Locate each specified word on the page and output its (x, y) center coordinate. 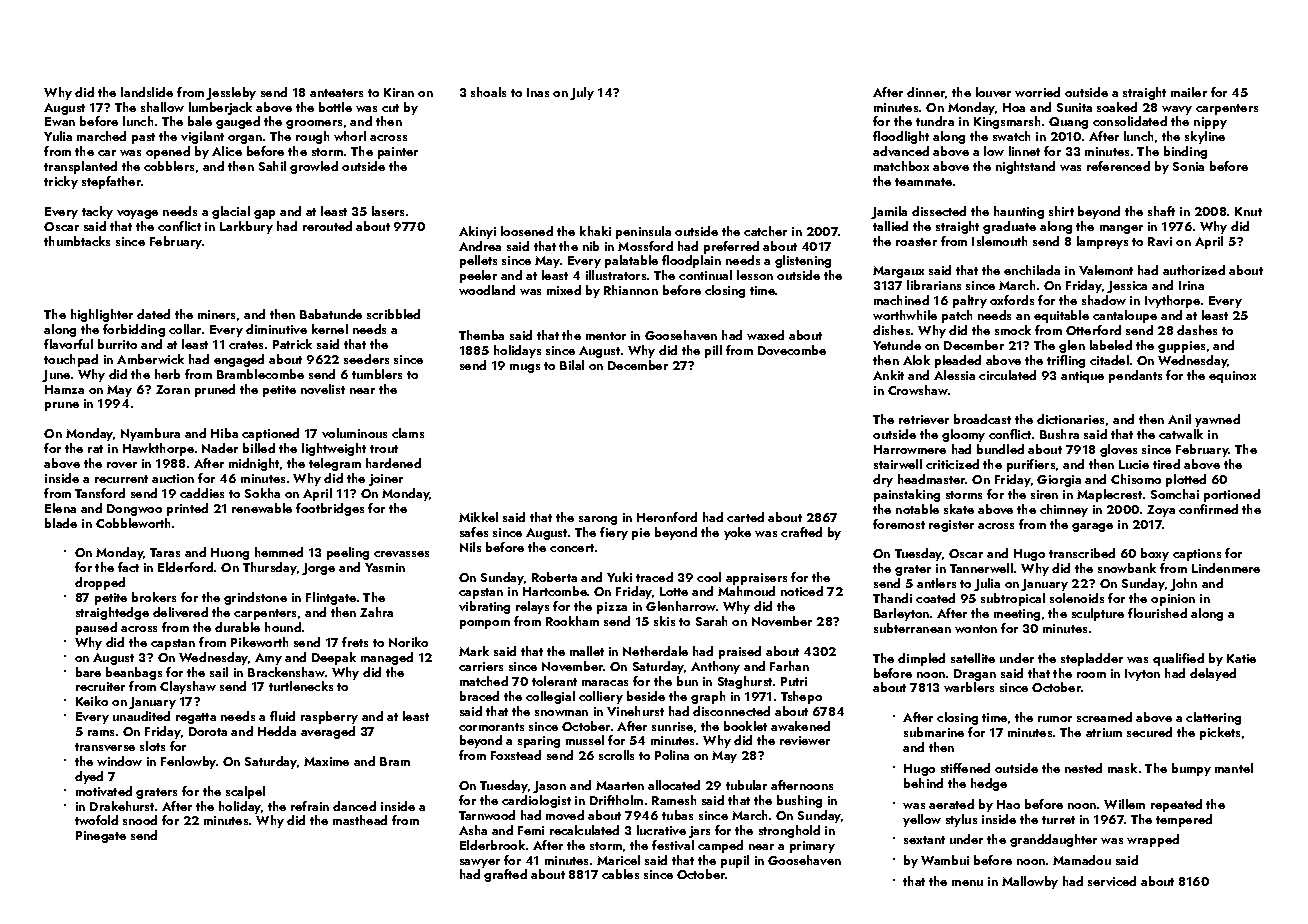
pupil (735, 861)
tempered (1184, 820)
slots (152, 746)
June (56, 376)
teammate (923, 182)
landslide (147, 92)
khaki (595, 231)
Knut (1248, 211)
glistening (803, 261)
